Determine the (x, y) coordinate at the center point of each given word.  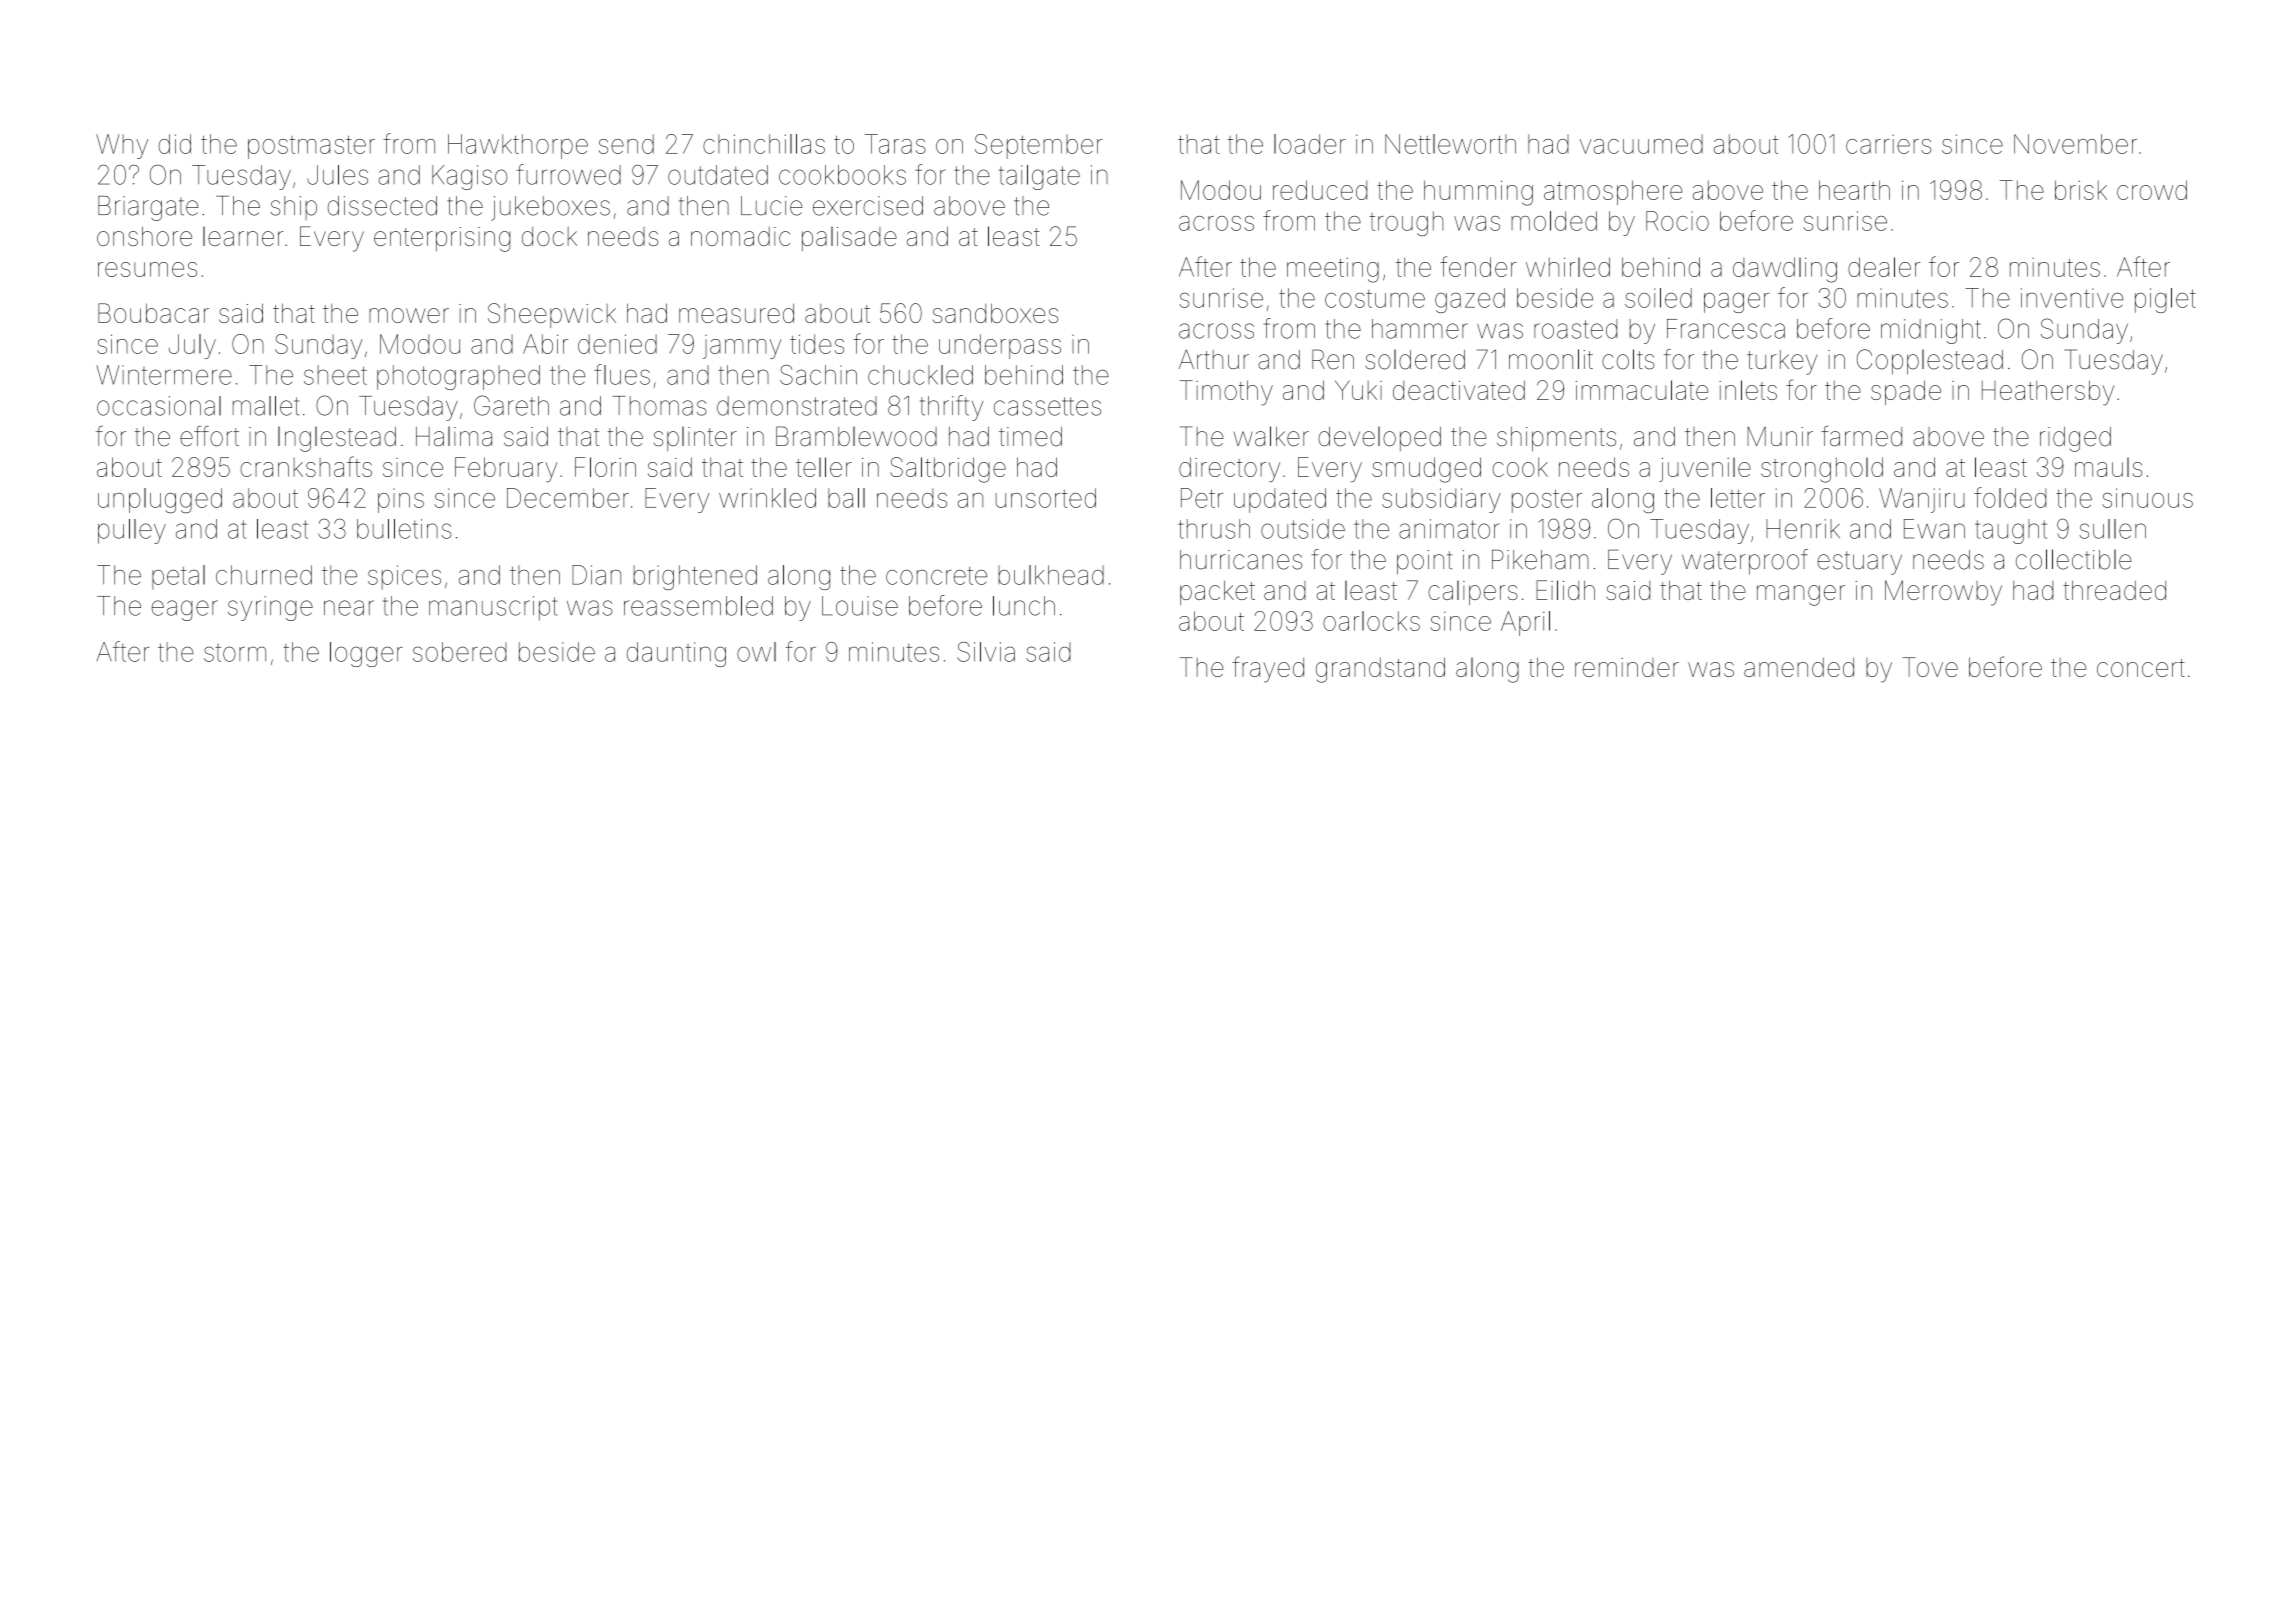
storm (235, 653)
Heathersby (2048, 393)
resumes (147, 269)
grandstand (1380, 670)
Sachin (818, 375)
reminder (1627, 667)
